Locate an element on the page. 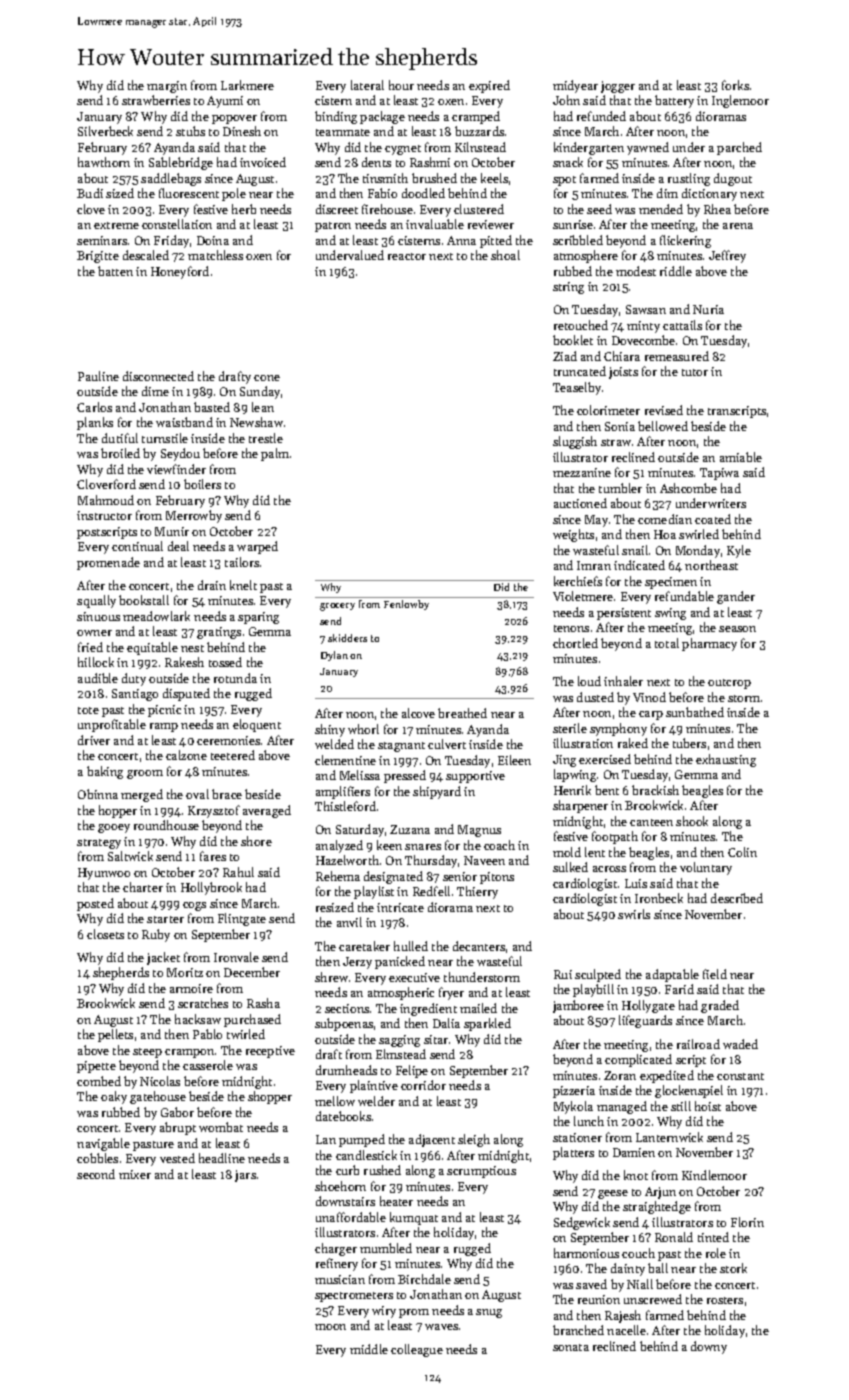  forks is located at coordinates (735, 85).
